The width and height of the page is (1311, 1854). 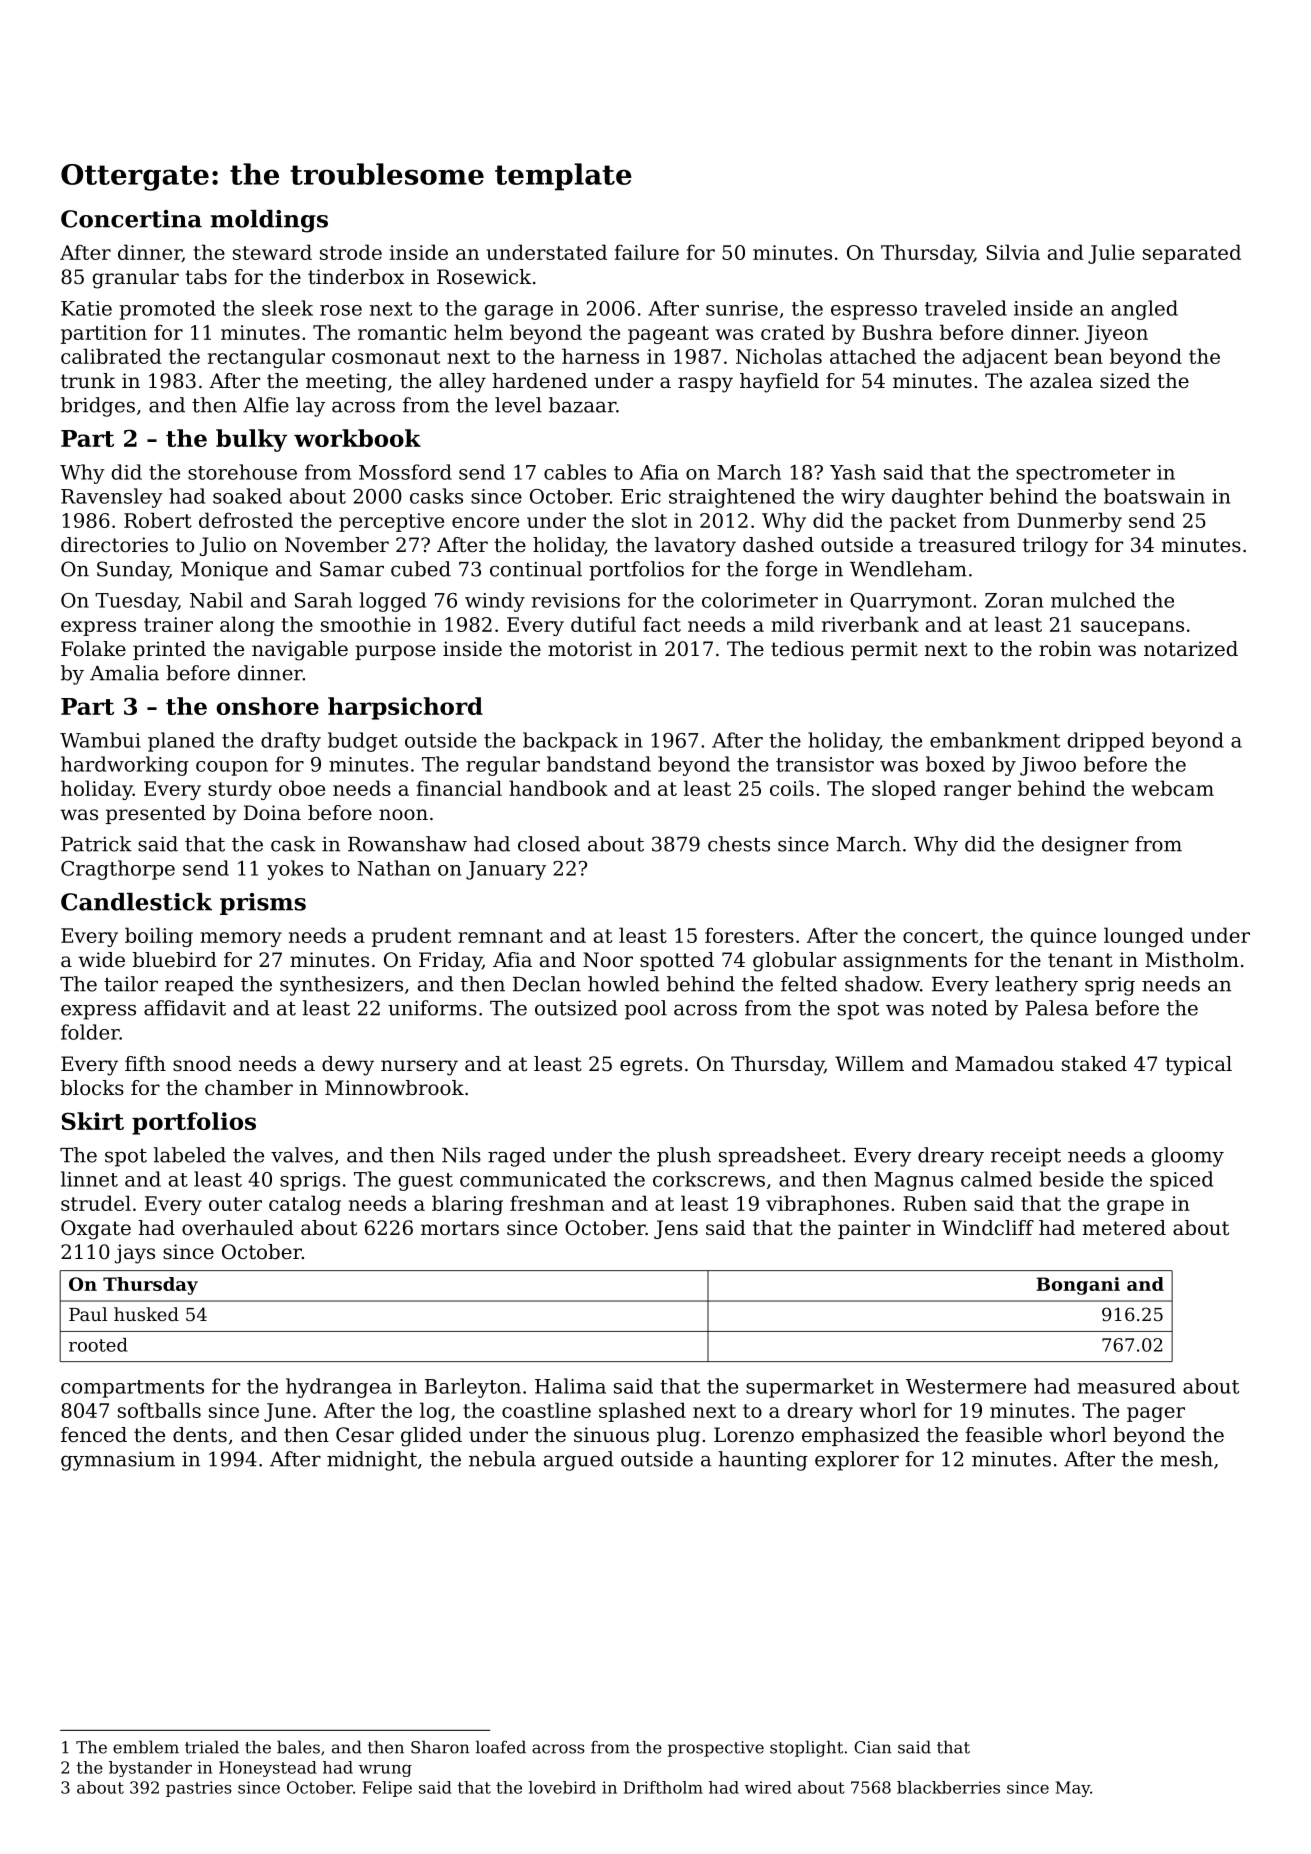 What do you see at coordinates (94, 1435) in the page?
I see `fenced` at bounding box center [94, 1435].
